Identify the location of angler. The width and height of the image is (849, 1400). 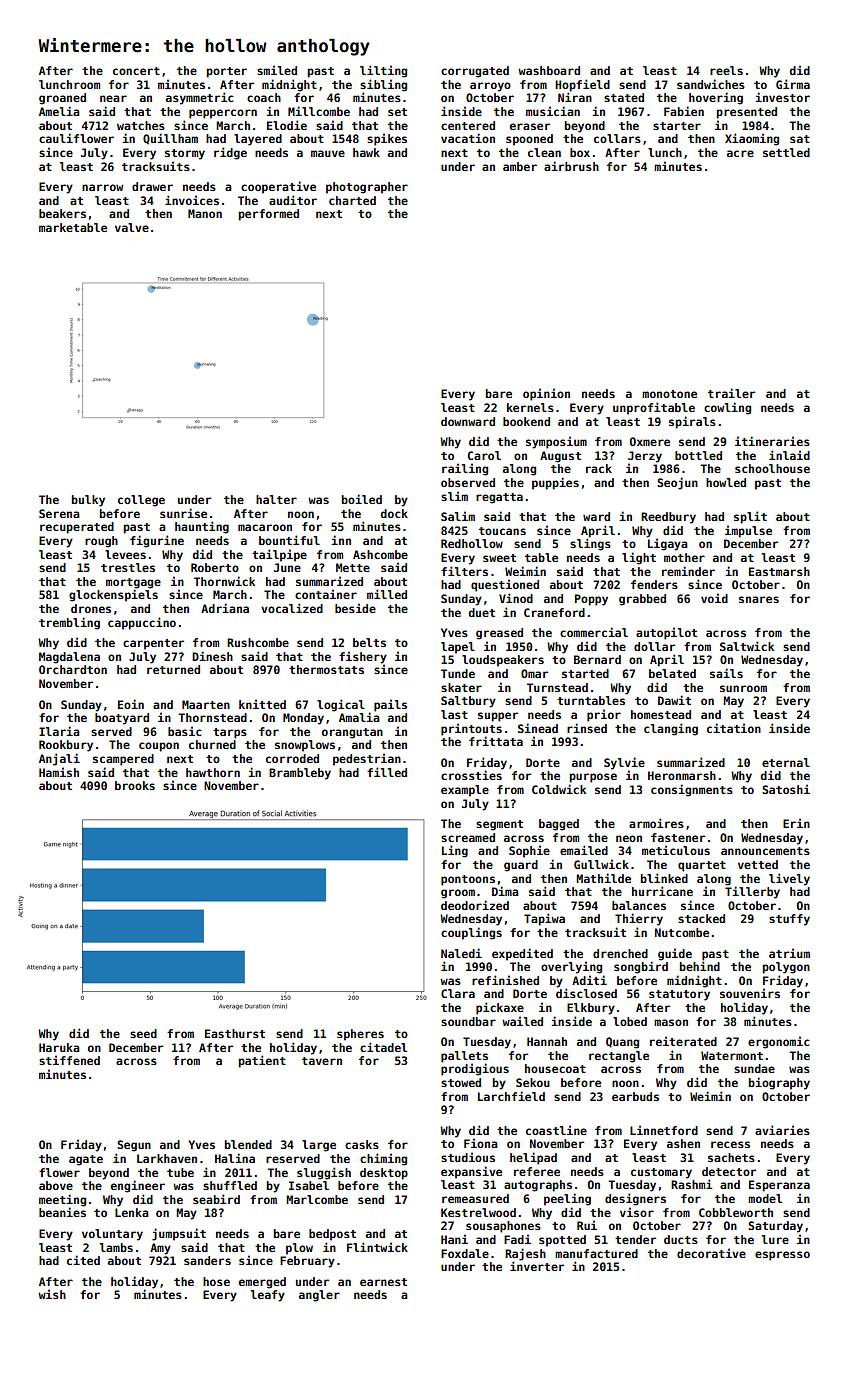
(319, 1296).
